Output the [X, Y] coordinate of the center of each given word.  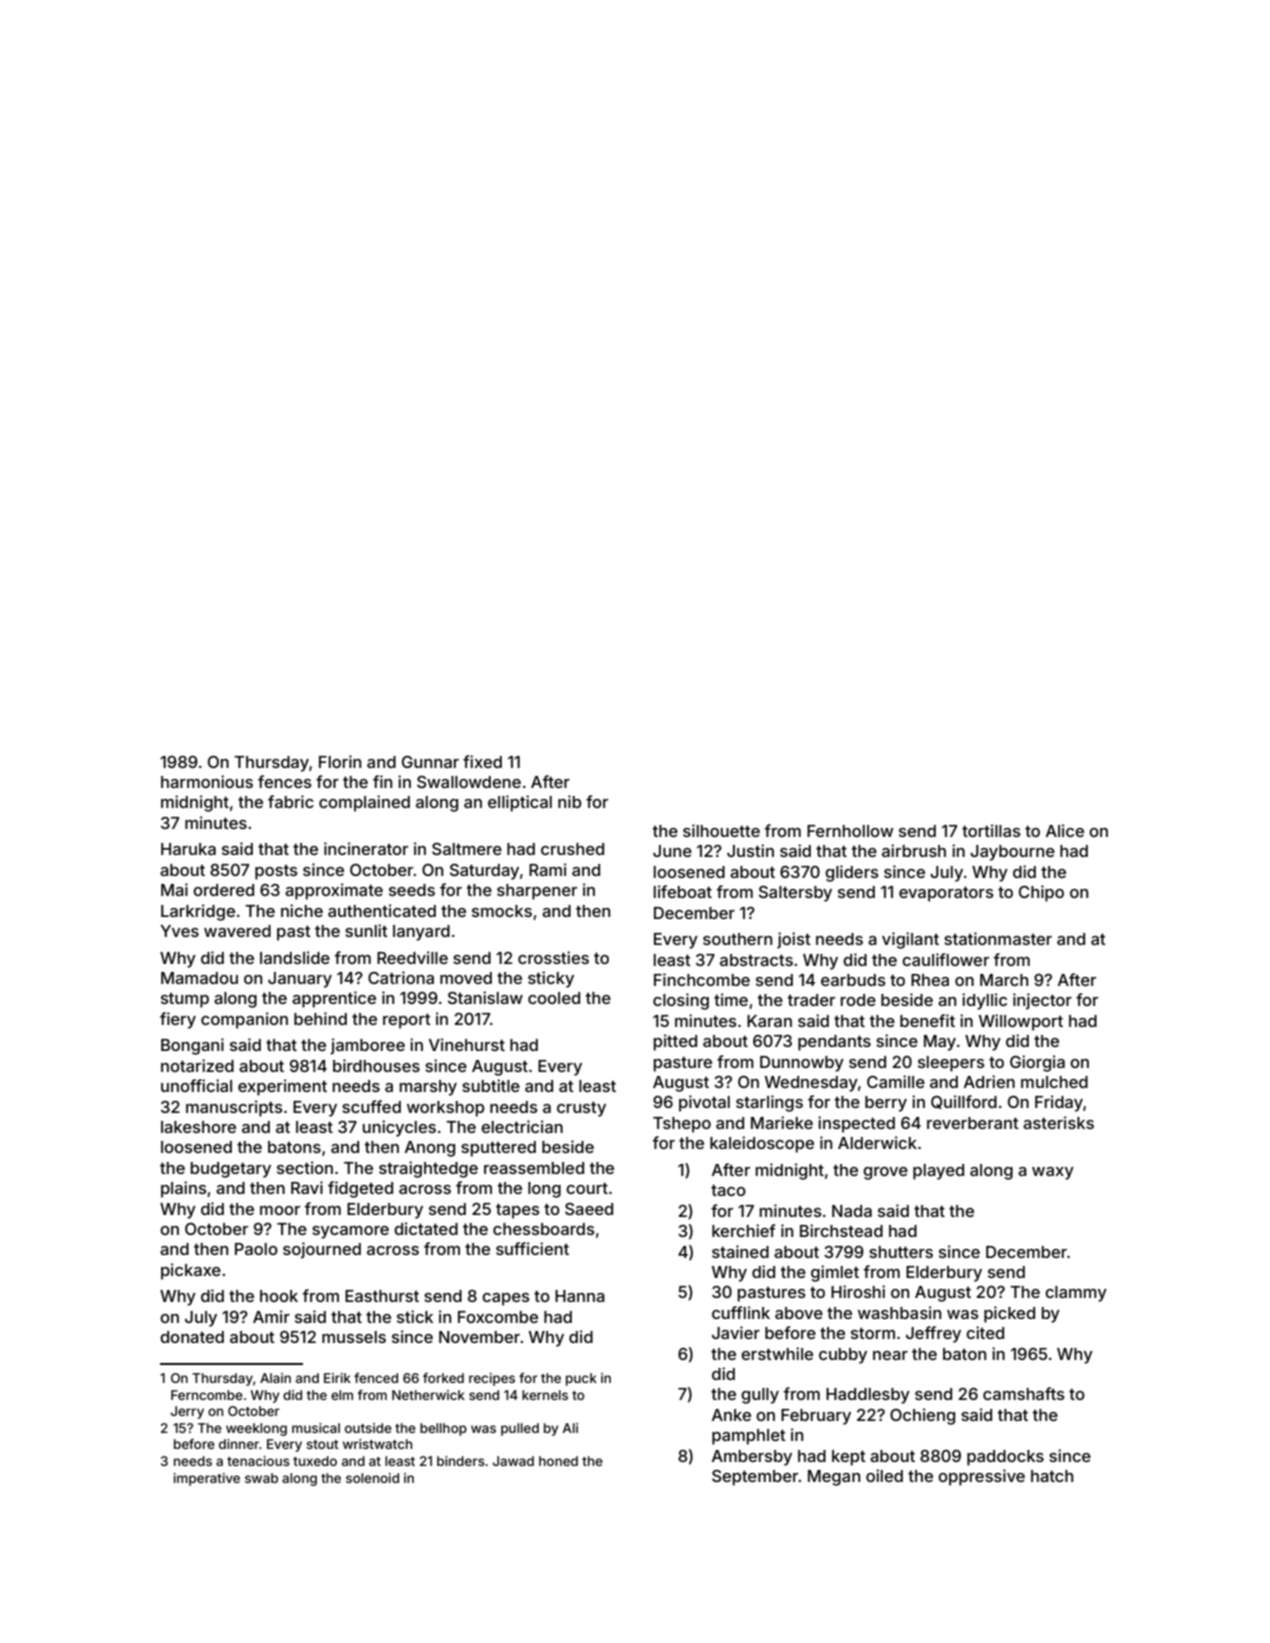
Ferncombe [207, 1395]
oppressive [981, 1477]
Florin [340, 761]
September [755, 1478]
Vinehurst [467, 1044]
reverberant [973, 1123]
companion [244, 1020]
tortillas [991, 830]
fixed [482, 761]
